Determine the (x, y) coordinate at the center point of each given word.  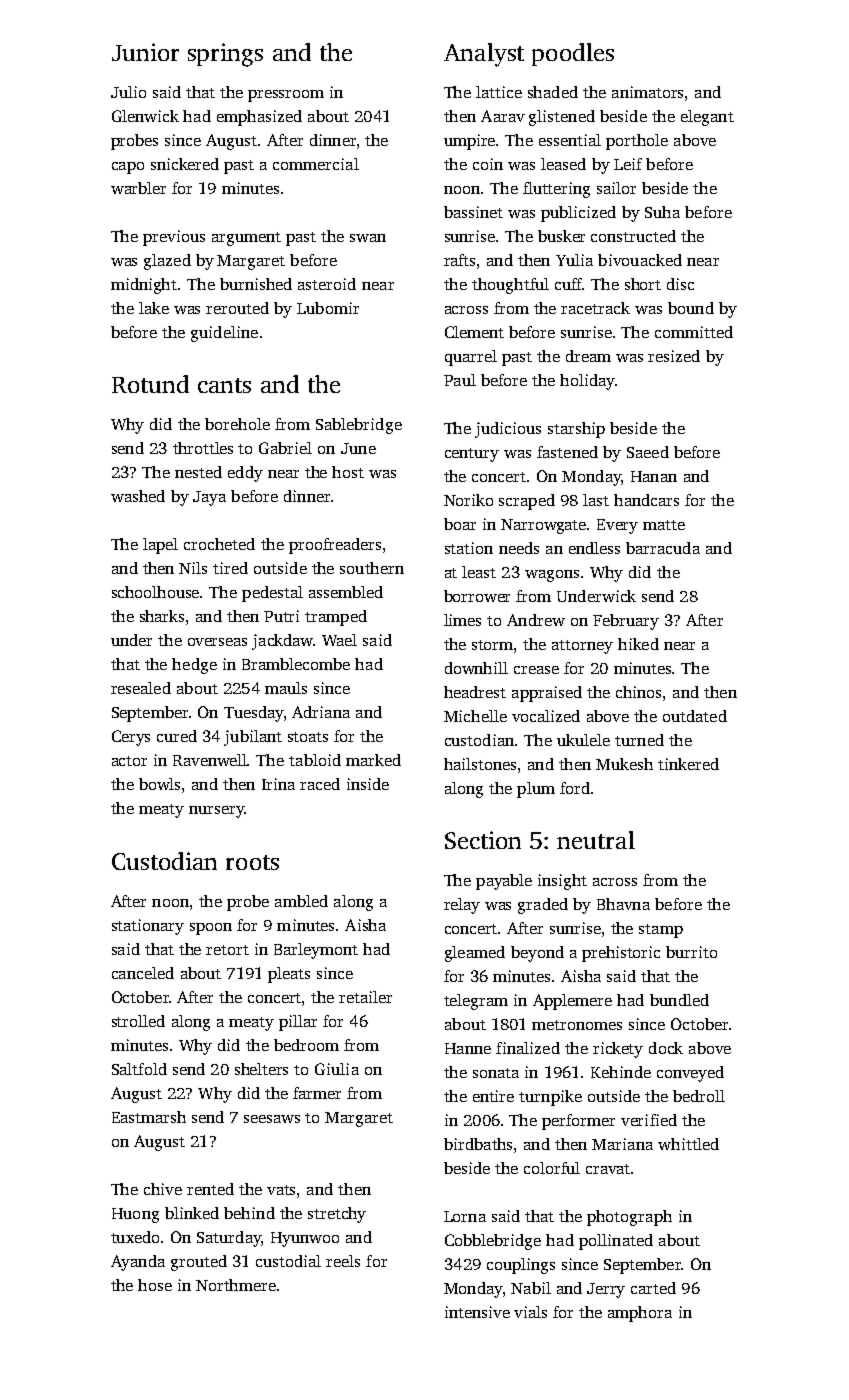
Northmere (236, 1285)
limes (462, 620)
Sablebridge (359, 426)
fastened (567, 452)
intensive (477, 1312)
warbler (138, 188)
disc (680, 284)
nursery (216, 812)
